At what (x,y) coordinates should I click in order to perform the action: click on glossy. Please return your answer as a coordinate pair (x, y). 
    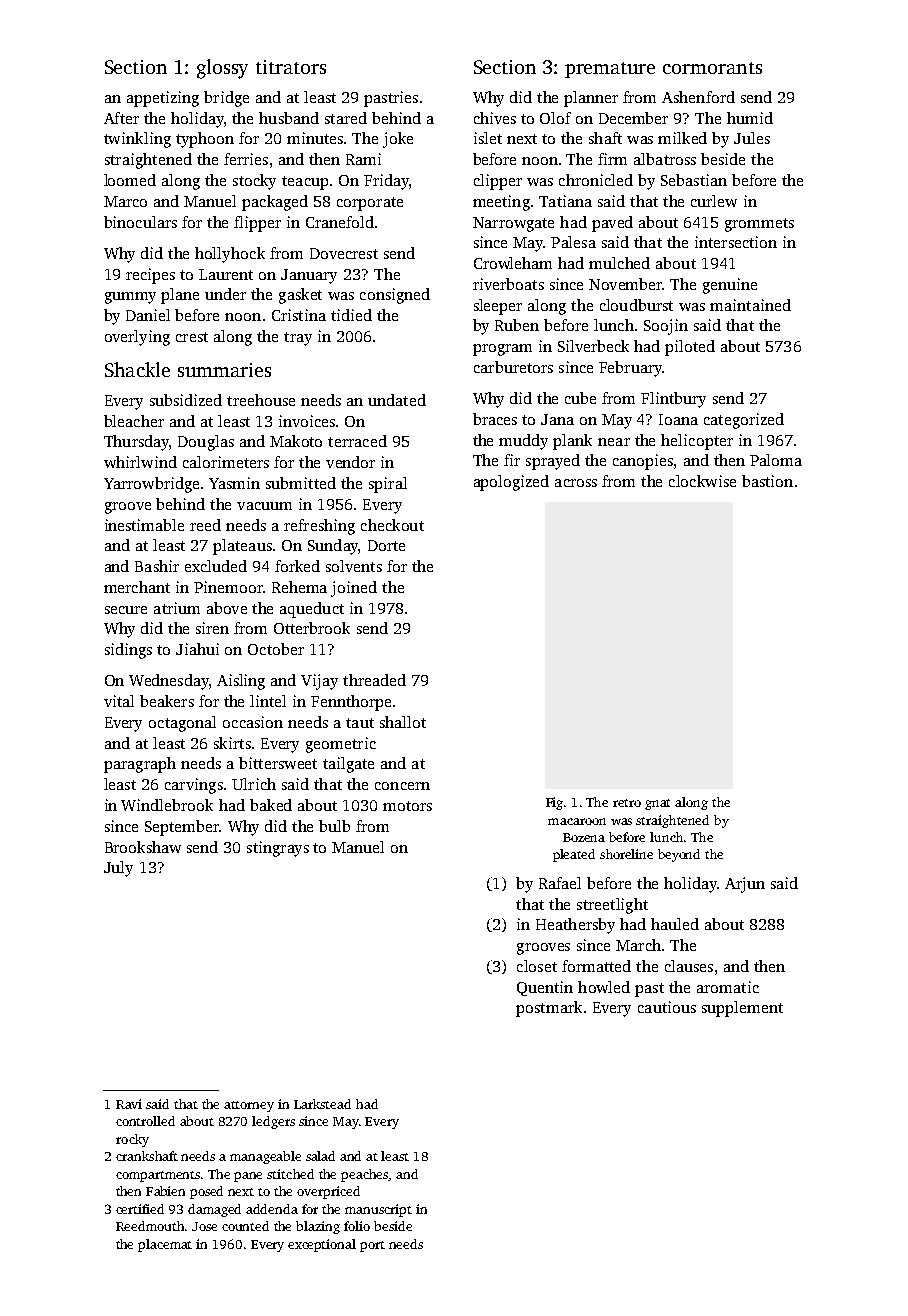
    Looking at the image, I should click on (222, 69).
